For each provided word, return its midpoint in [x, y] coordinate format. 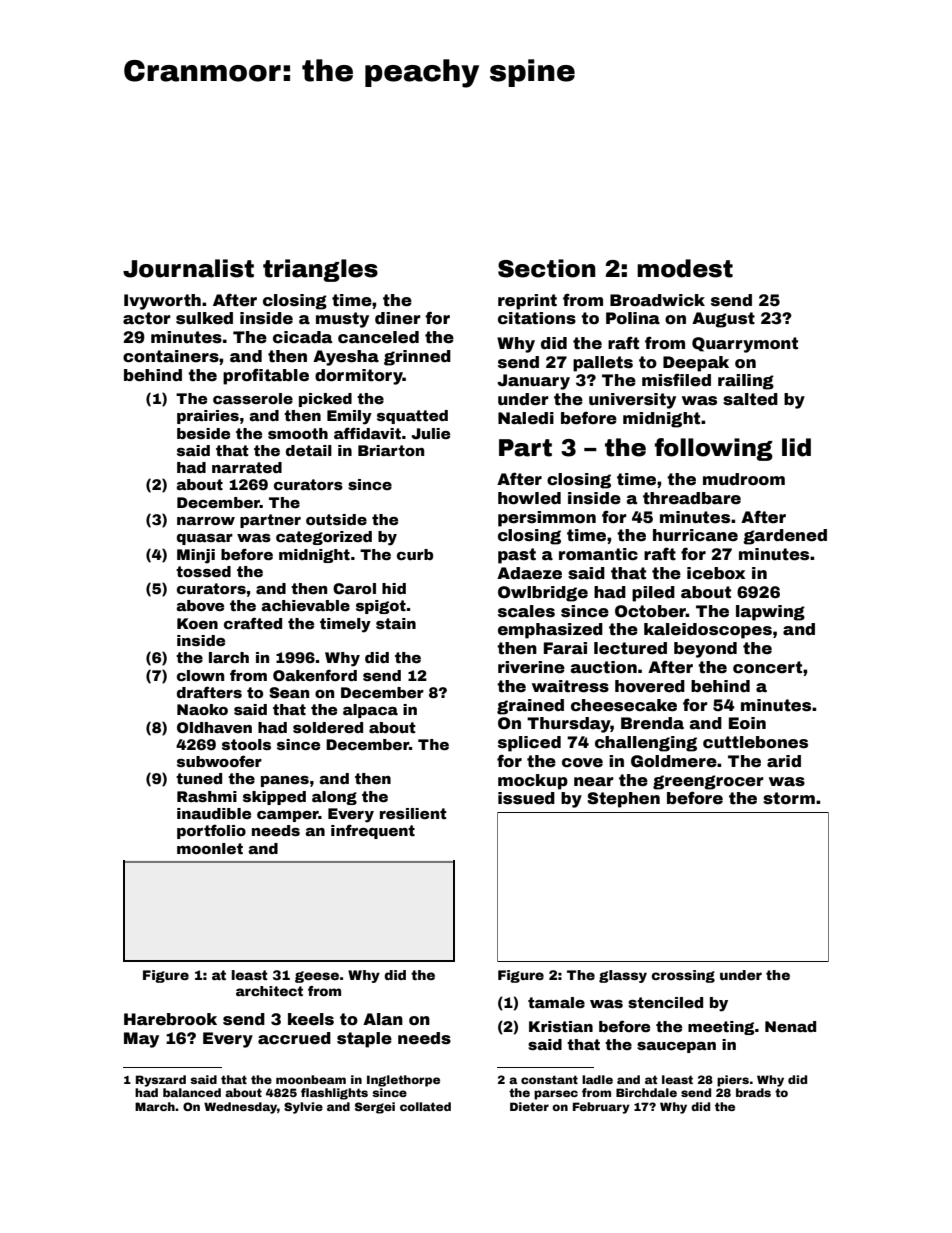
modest [685, 268]
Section [547, 268]
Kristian [561, 1026]
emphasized [550, 631]
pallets [603, 364]
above [200, 605]
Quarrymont [745, 345]
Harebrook [170, 1019]
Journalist [188, 268]
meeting [721, 1028]
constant [549, 1079]
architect [269, 991]
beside [203, 433]
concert [767, 667]
